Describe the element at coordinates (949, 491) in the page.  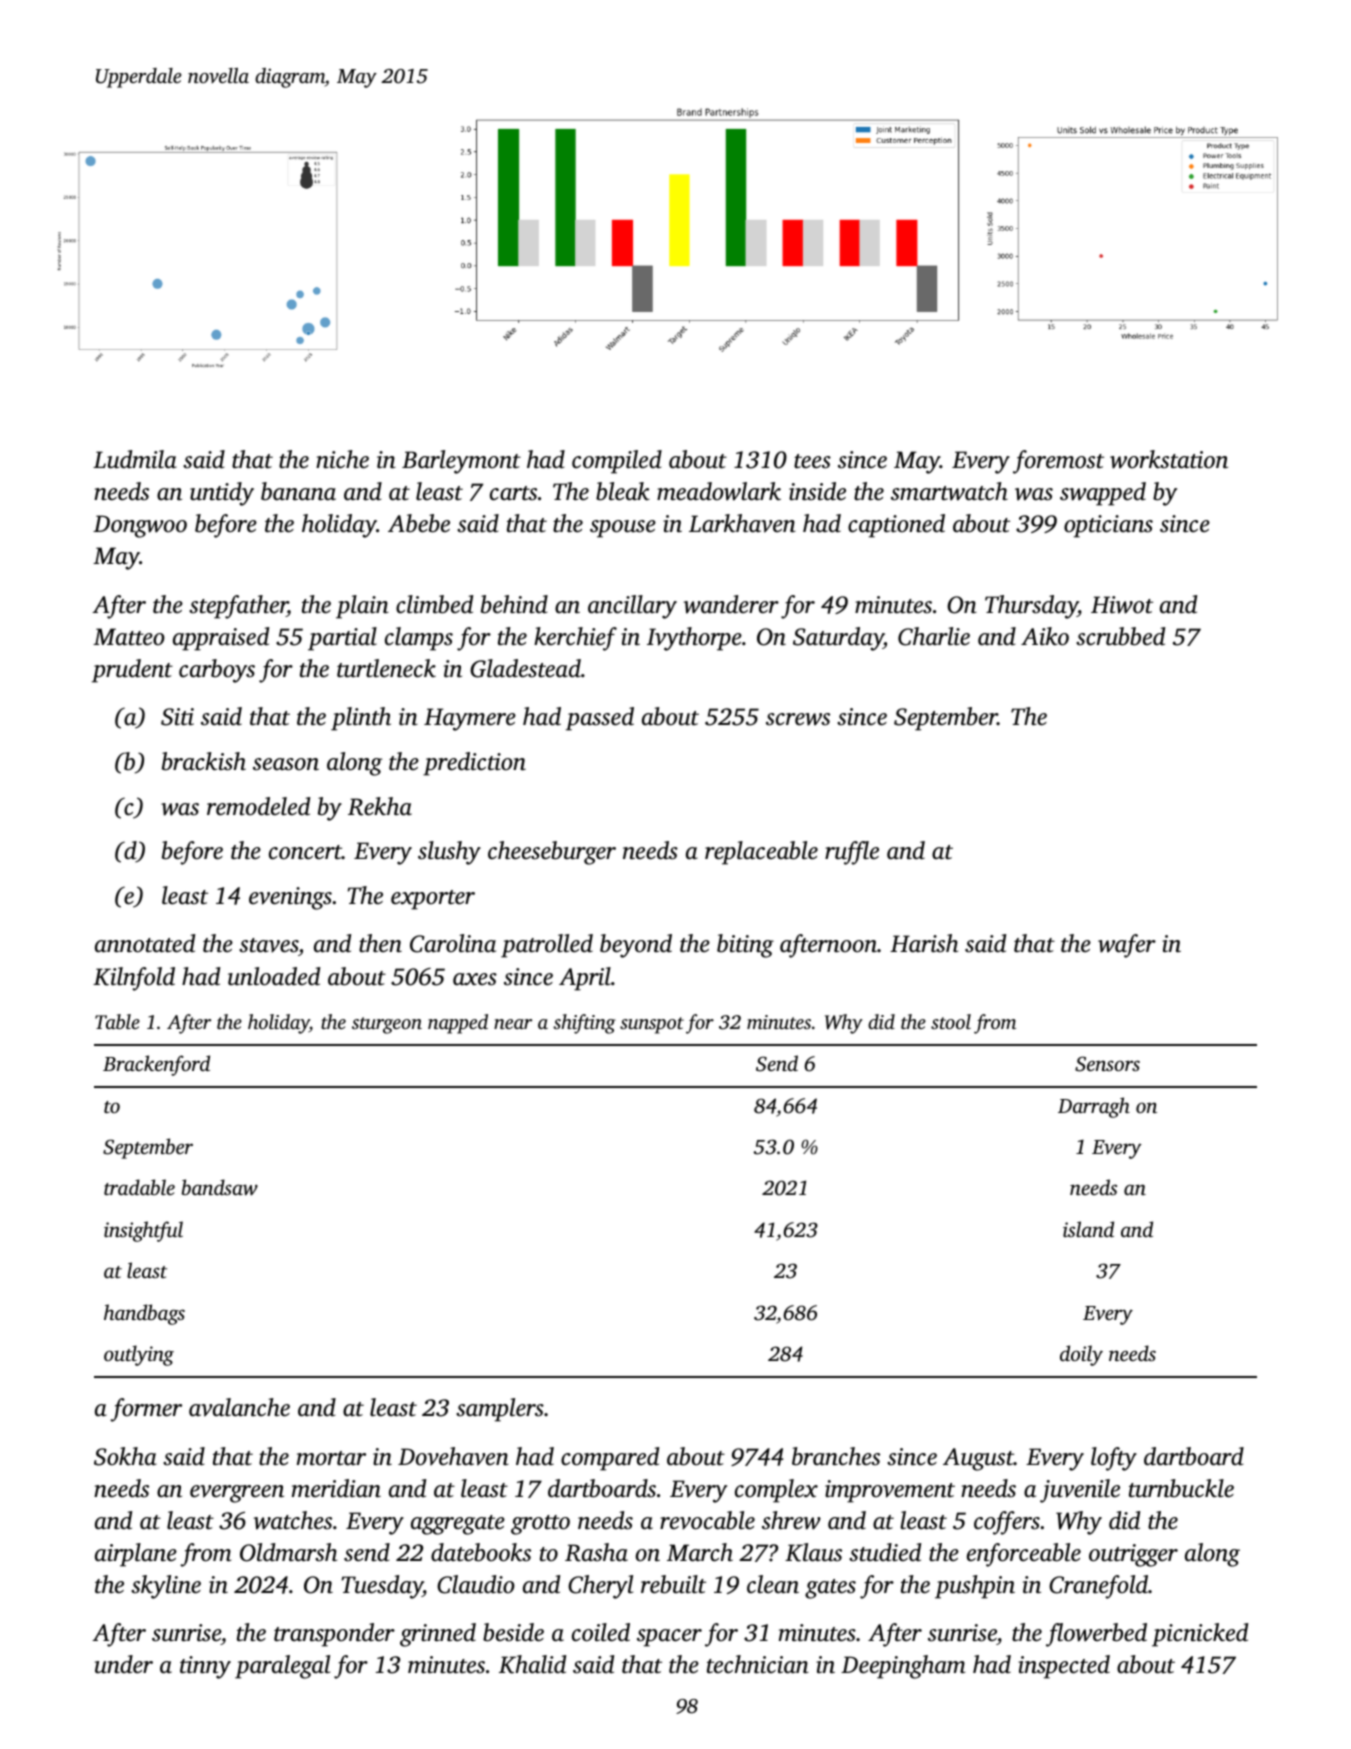
I see `smartwatch` at that location.
